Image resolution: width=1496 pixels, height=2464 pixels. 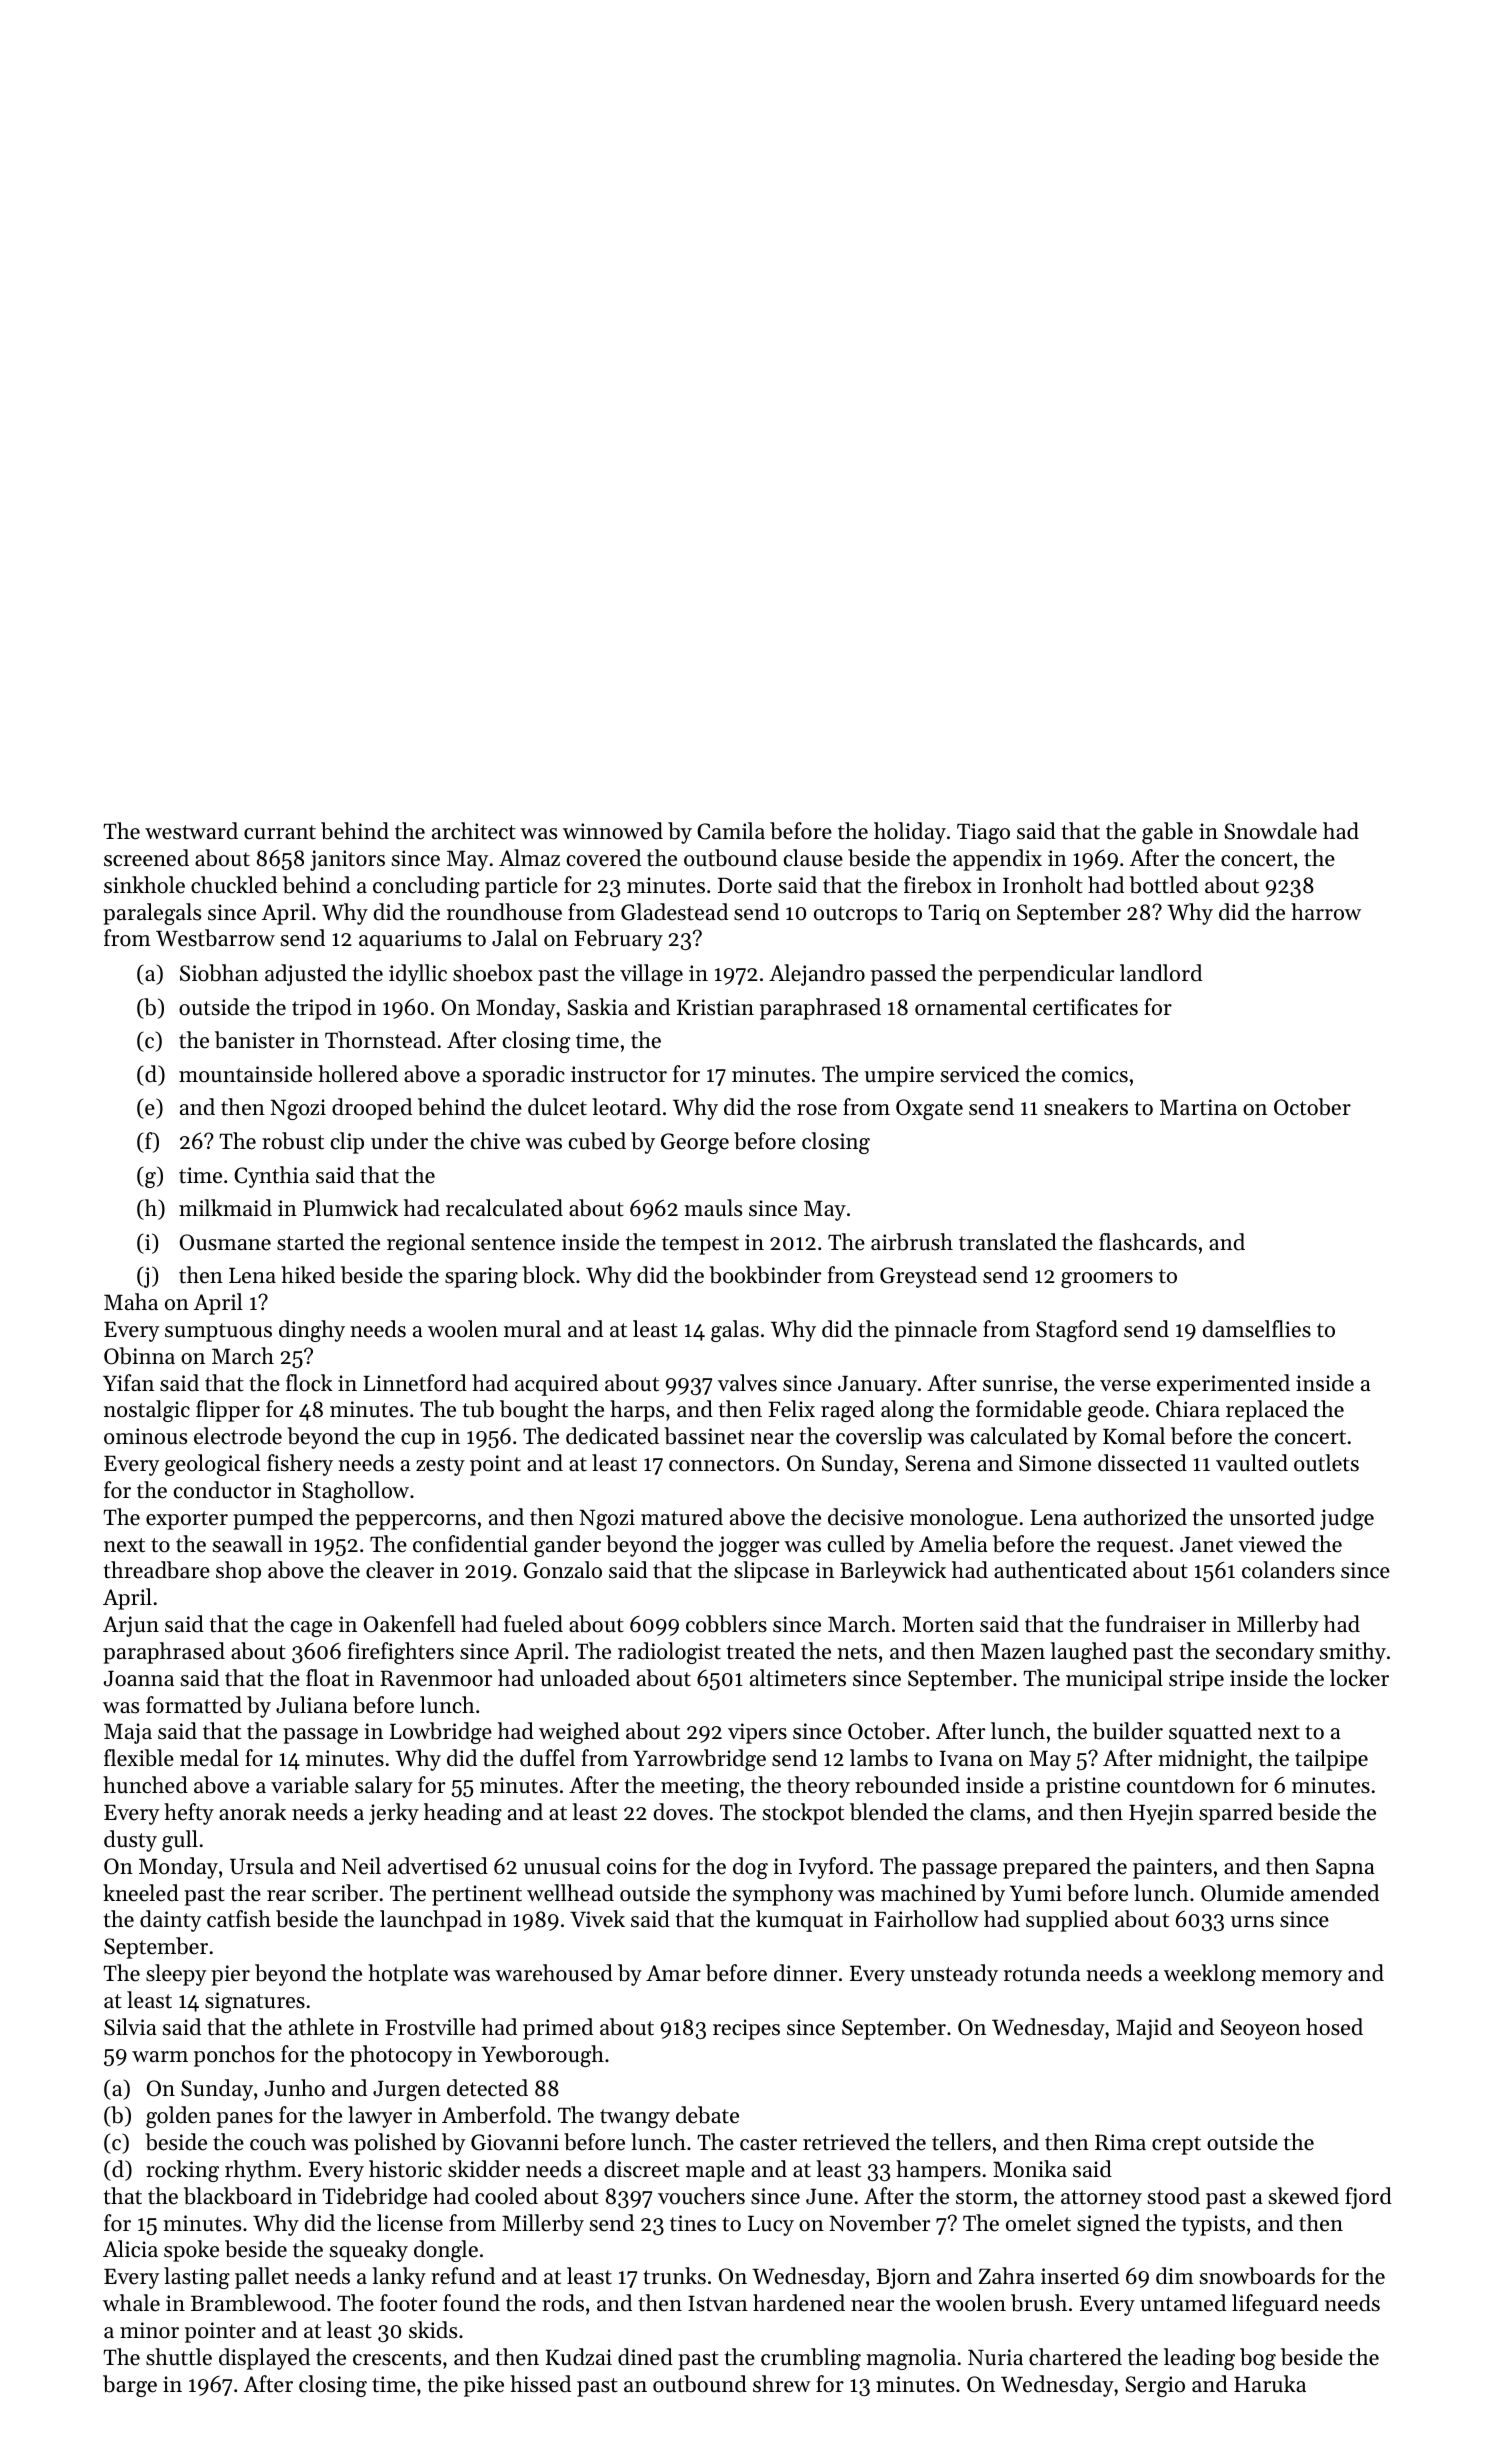 What do you see at coordinates (1198, 1107) in the screenshot?
I see `Martina` at bounding box center [1198, 1107].
